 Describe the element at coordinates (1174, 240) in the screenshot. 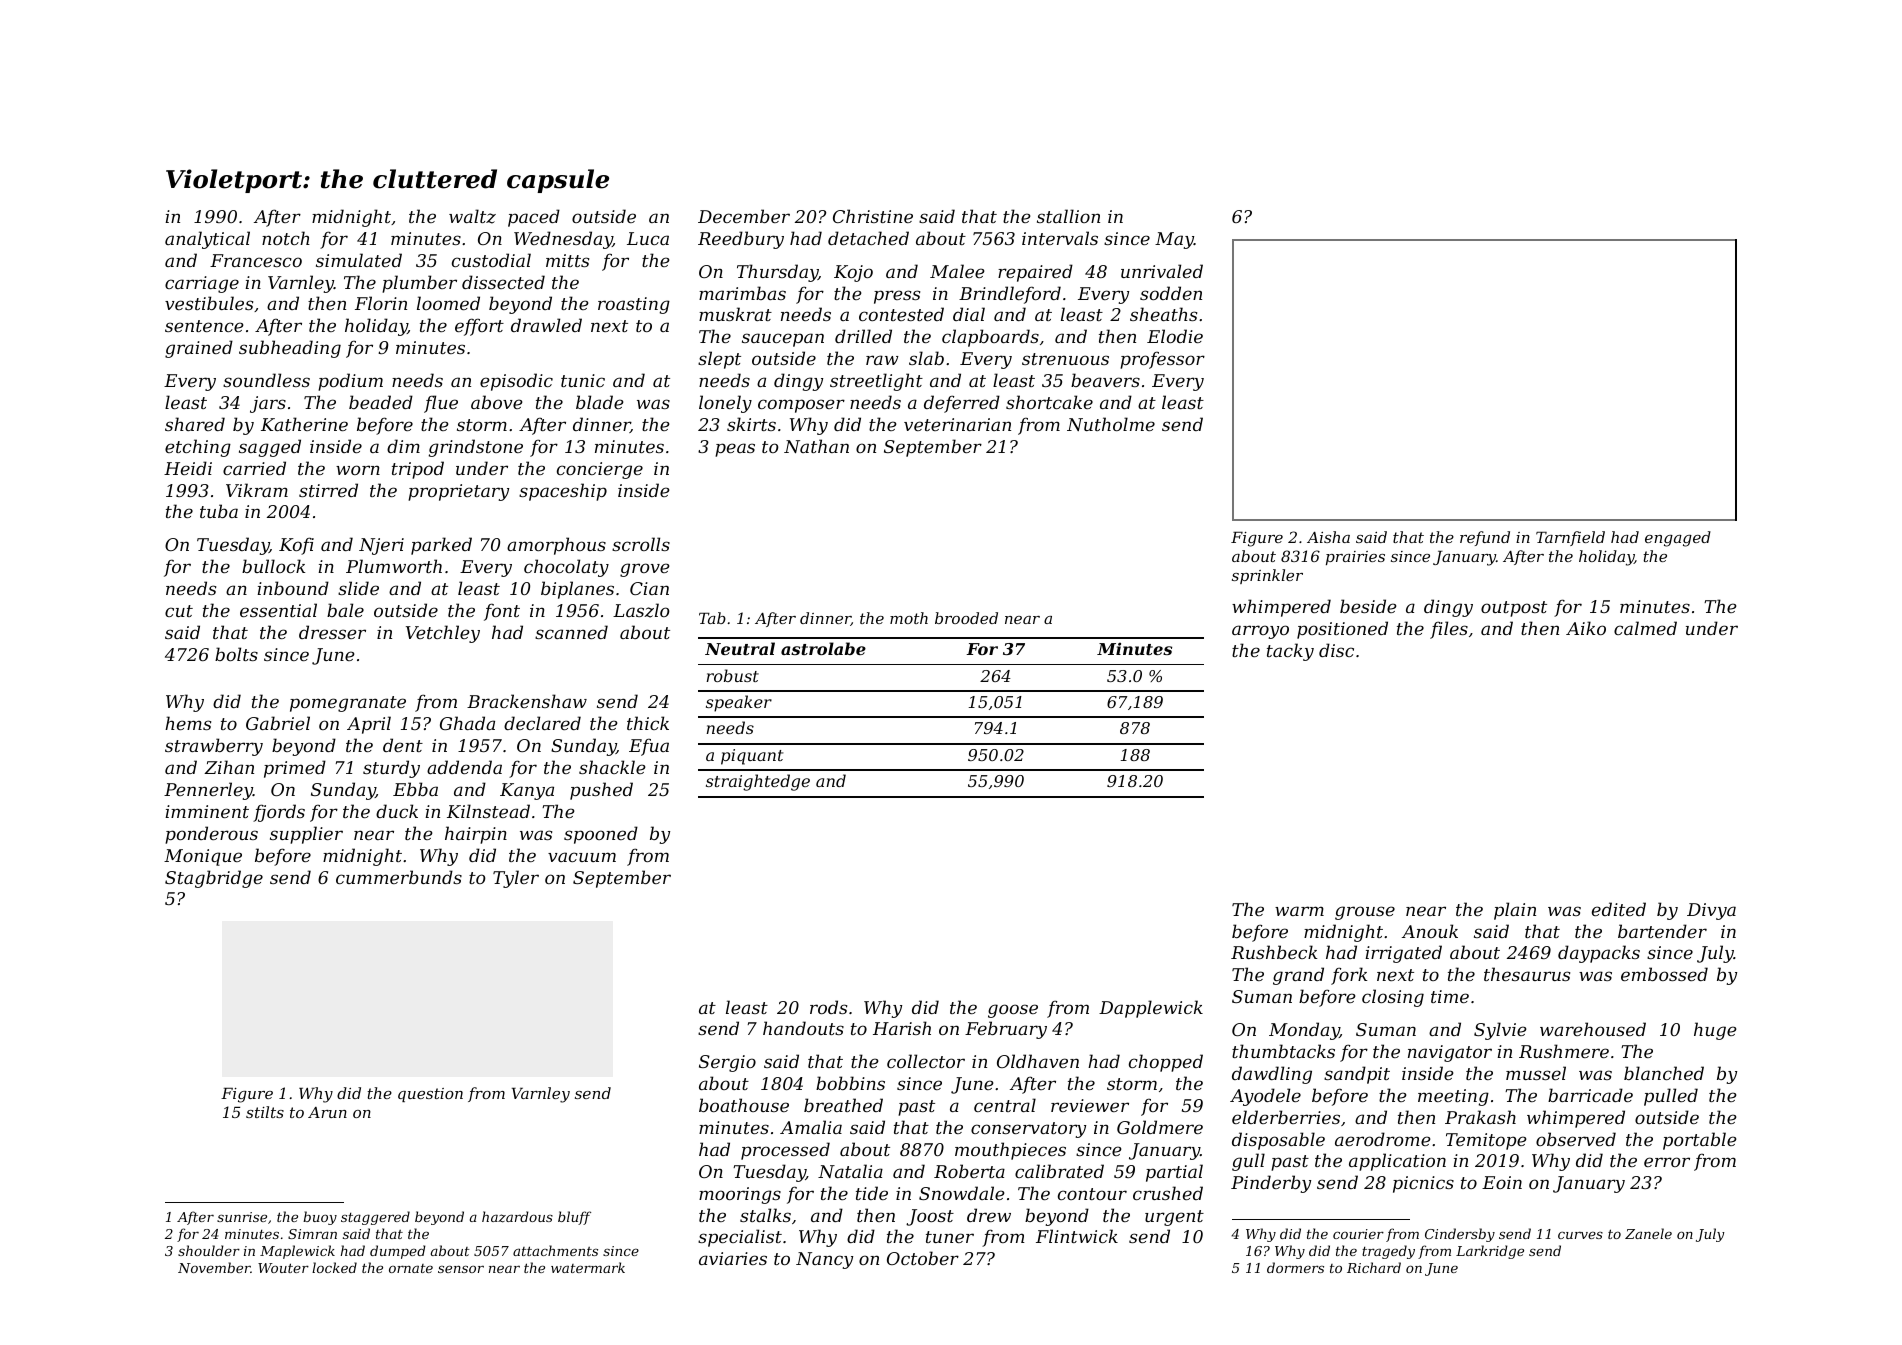

I see `May` at that location.
